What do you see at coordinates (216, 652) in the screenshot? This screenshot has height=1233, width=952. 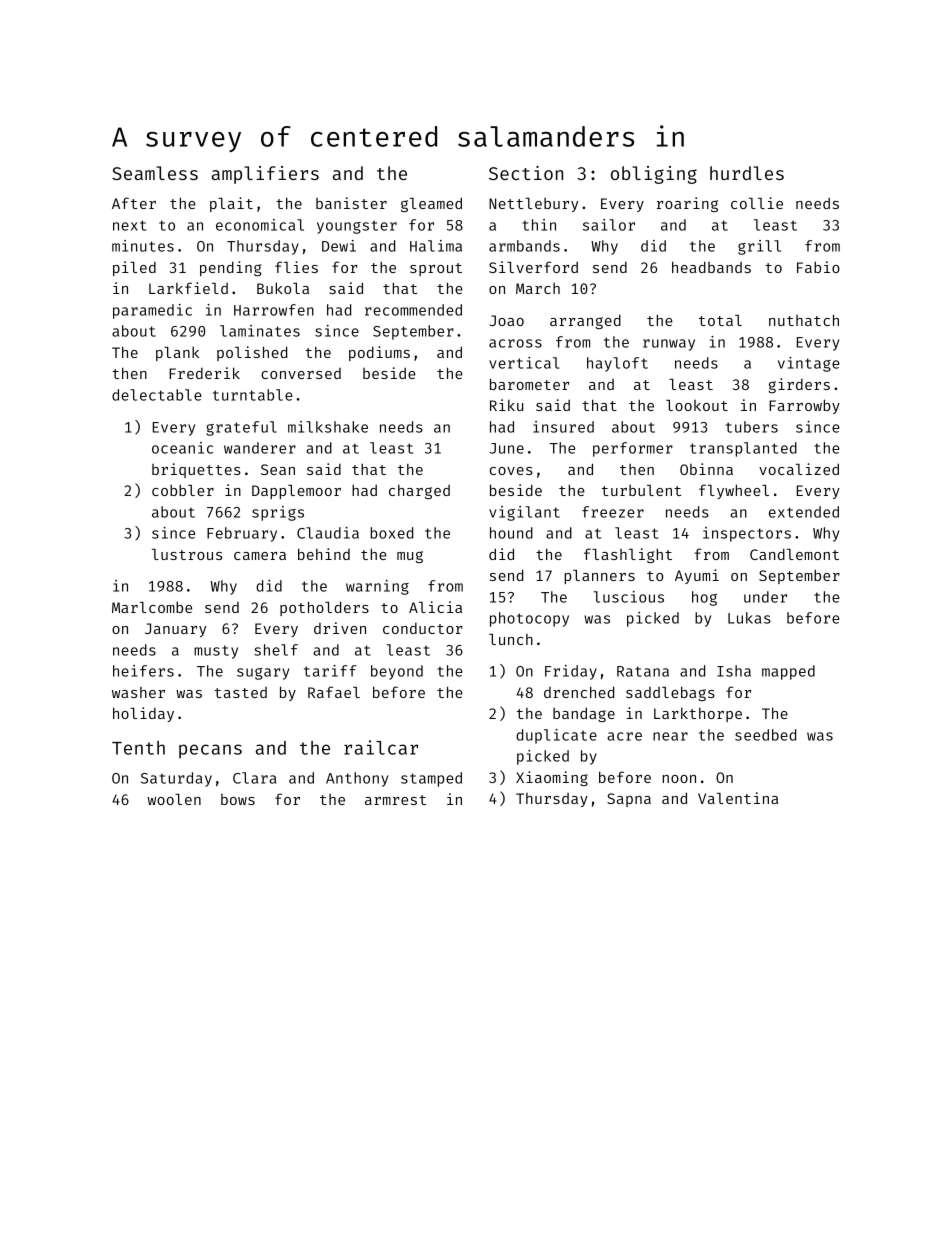 I see `musty` at bounding box center [216, 652].
